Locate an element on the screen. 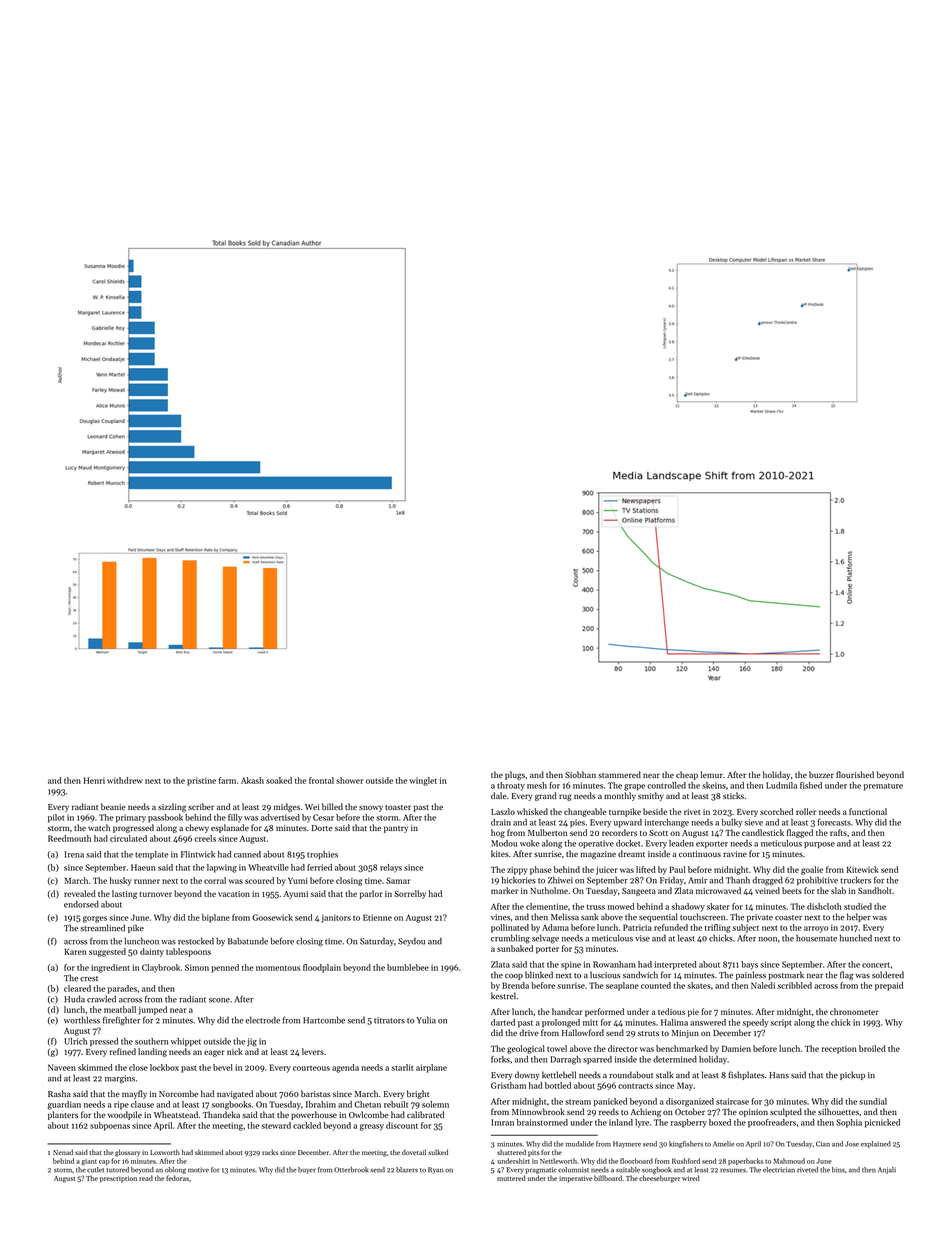  Hallowford is located at coordinates (583, 1032).
